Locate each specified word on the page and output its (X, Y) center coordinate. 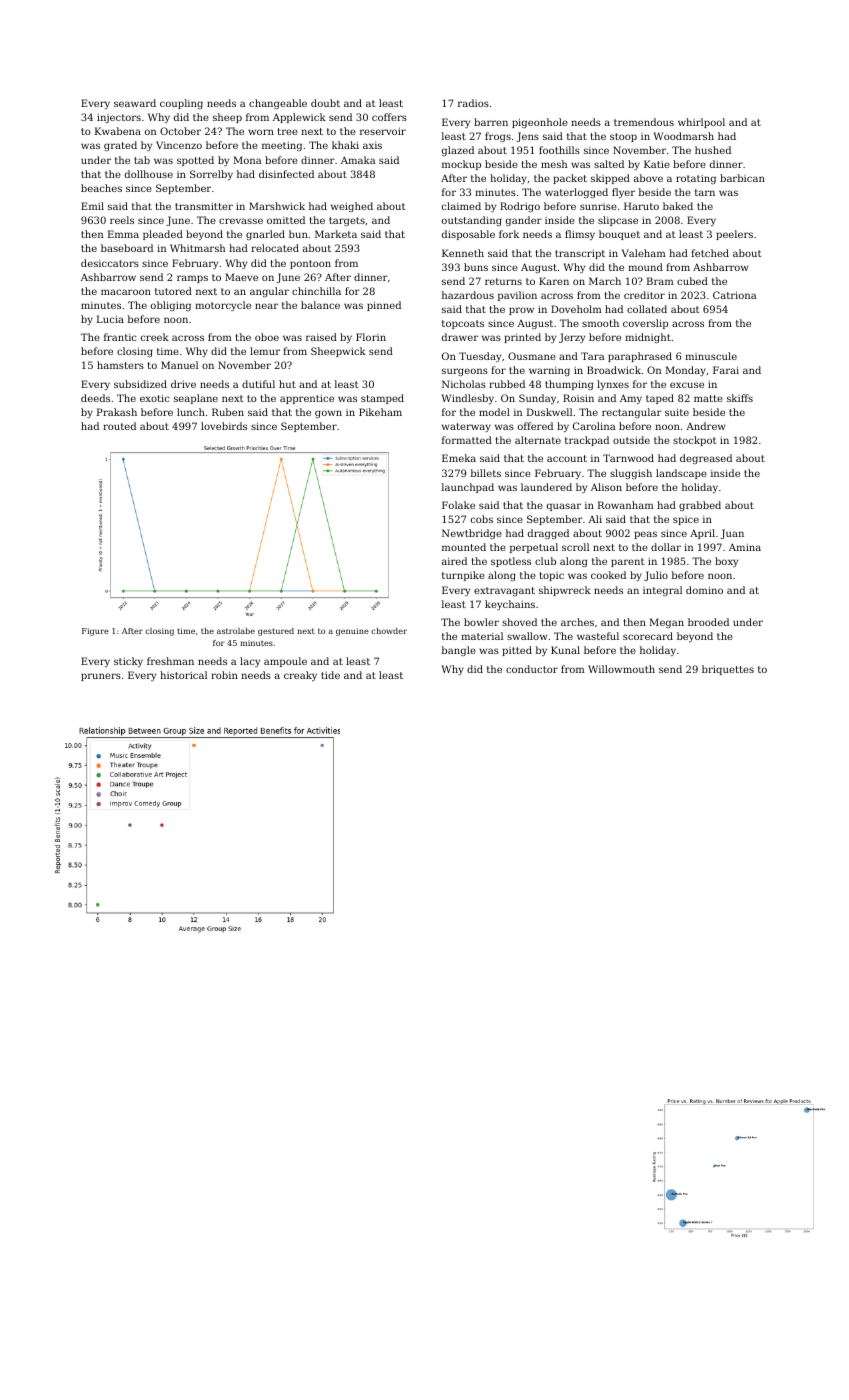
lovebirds (224, 426)
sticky (128, 662)
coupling (181, 104)
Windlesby (468, 399)
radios (473, 103)
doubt (325, 103)
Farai (726, 370)
